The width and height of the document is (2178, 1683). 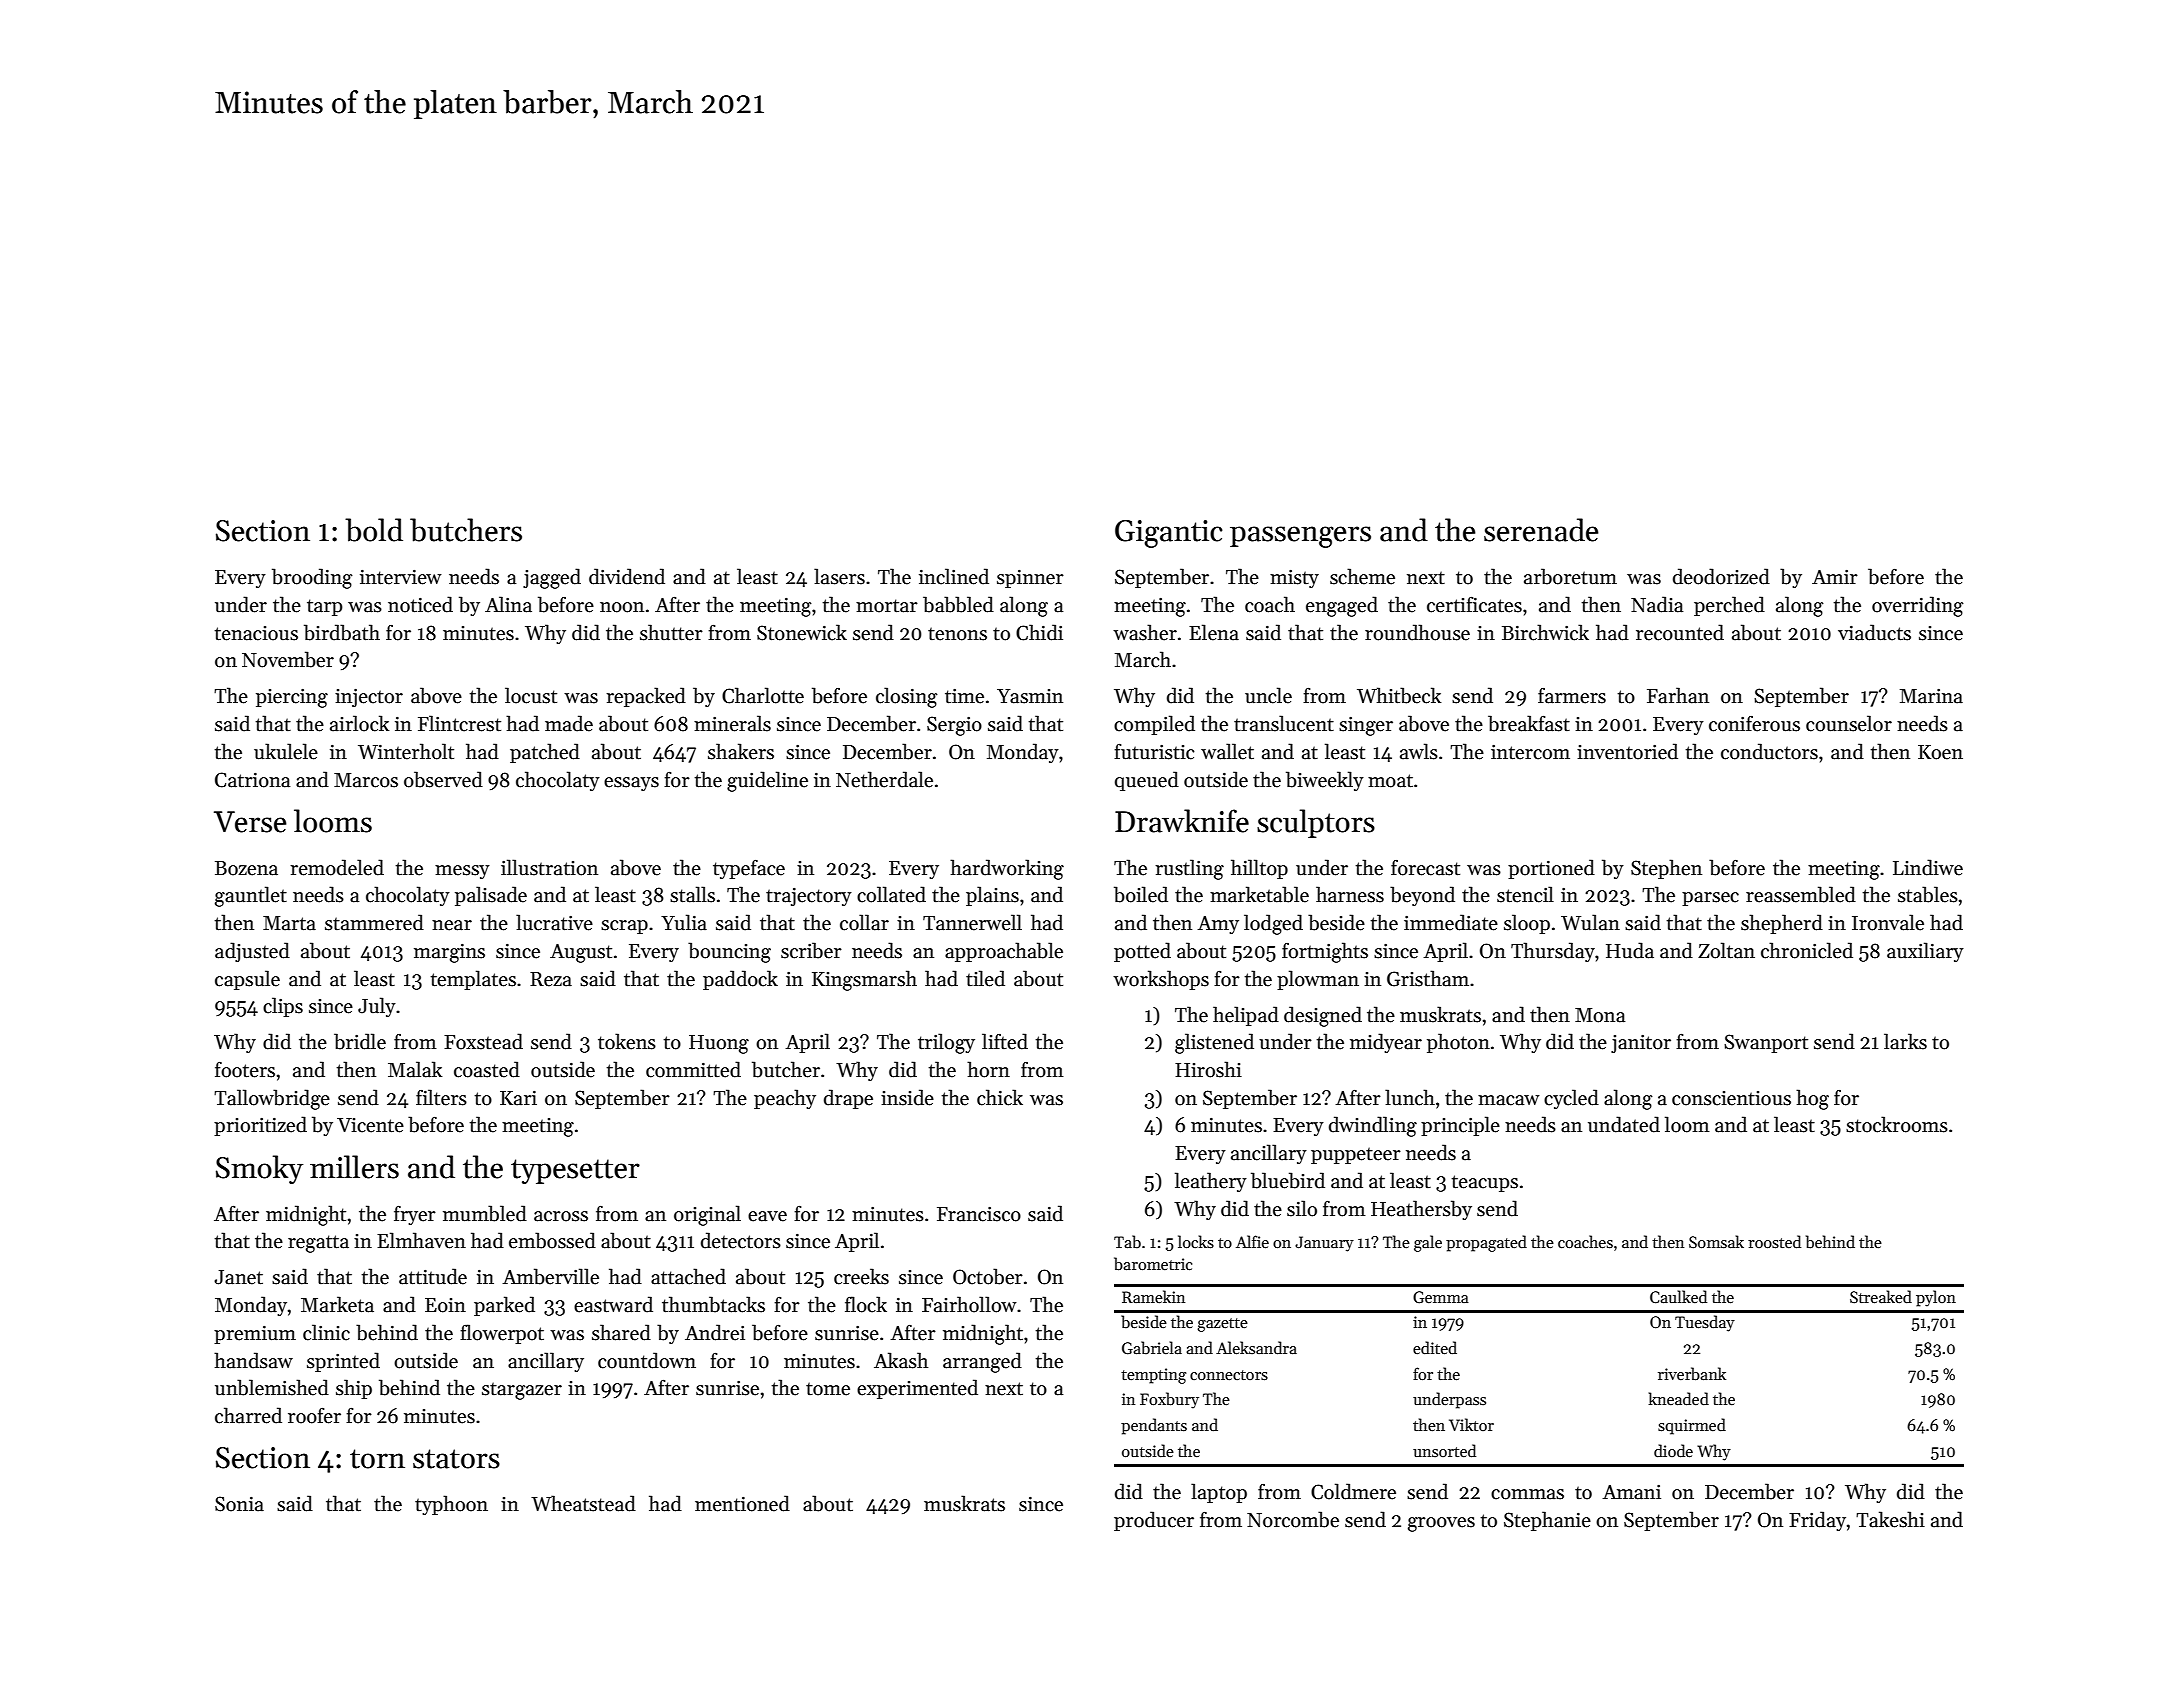 What do you see at coordinates (1169, 534) in the document?
I see `Gigantic` at bounding box center [1169, 534].
